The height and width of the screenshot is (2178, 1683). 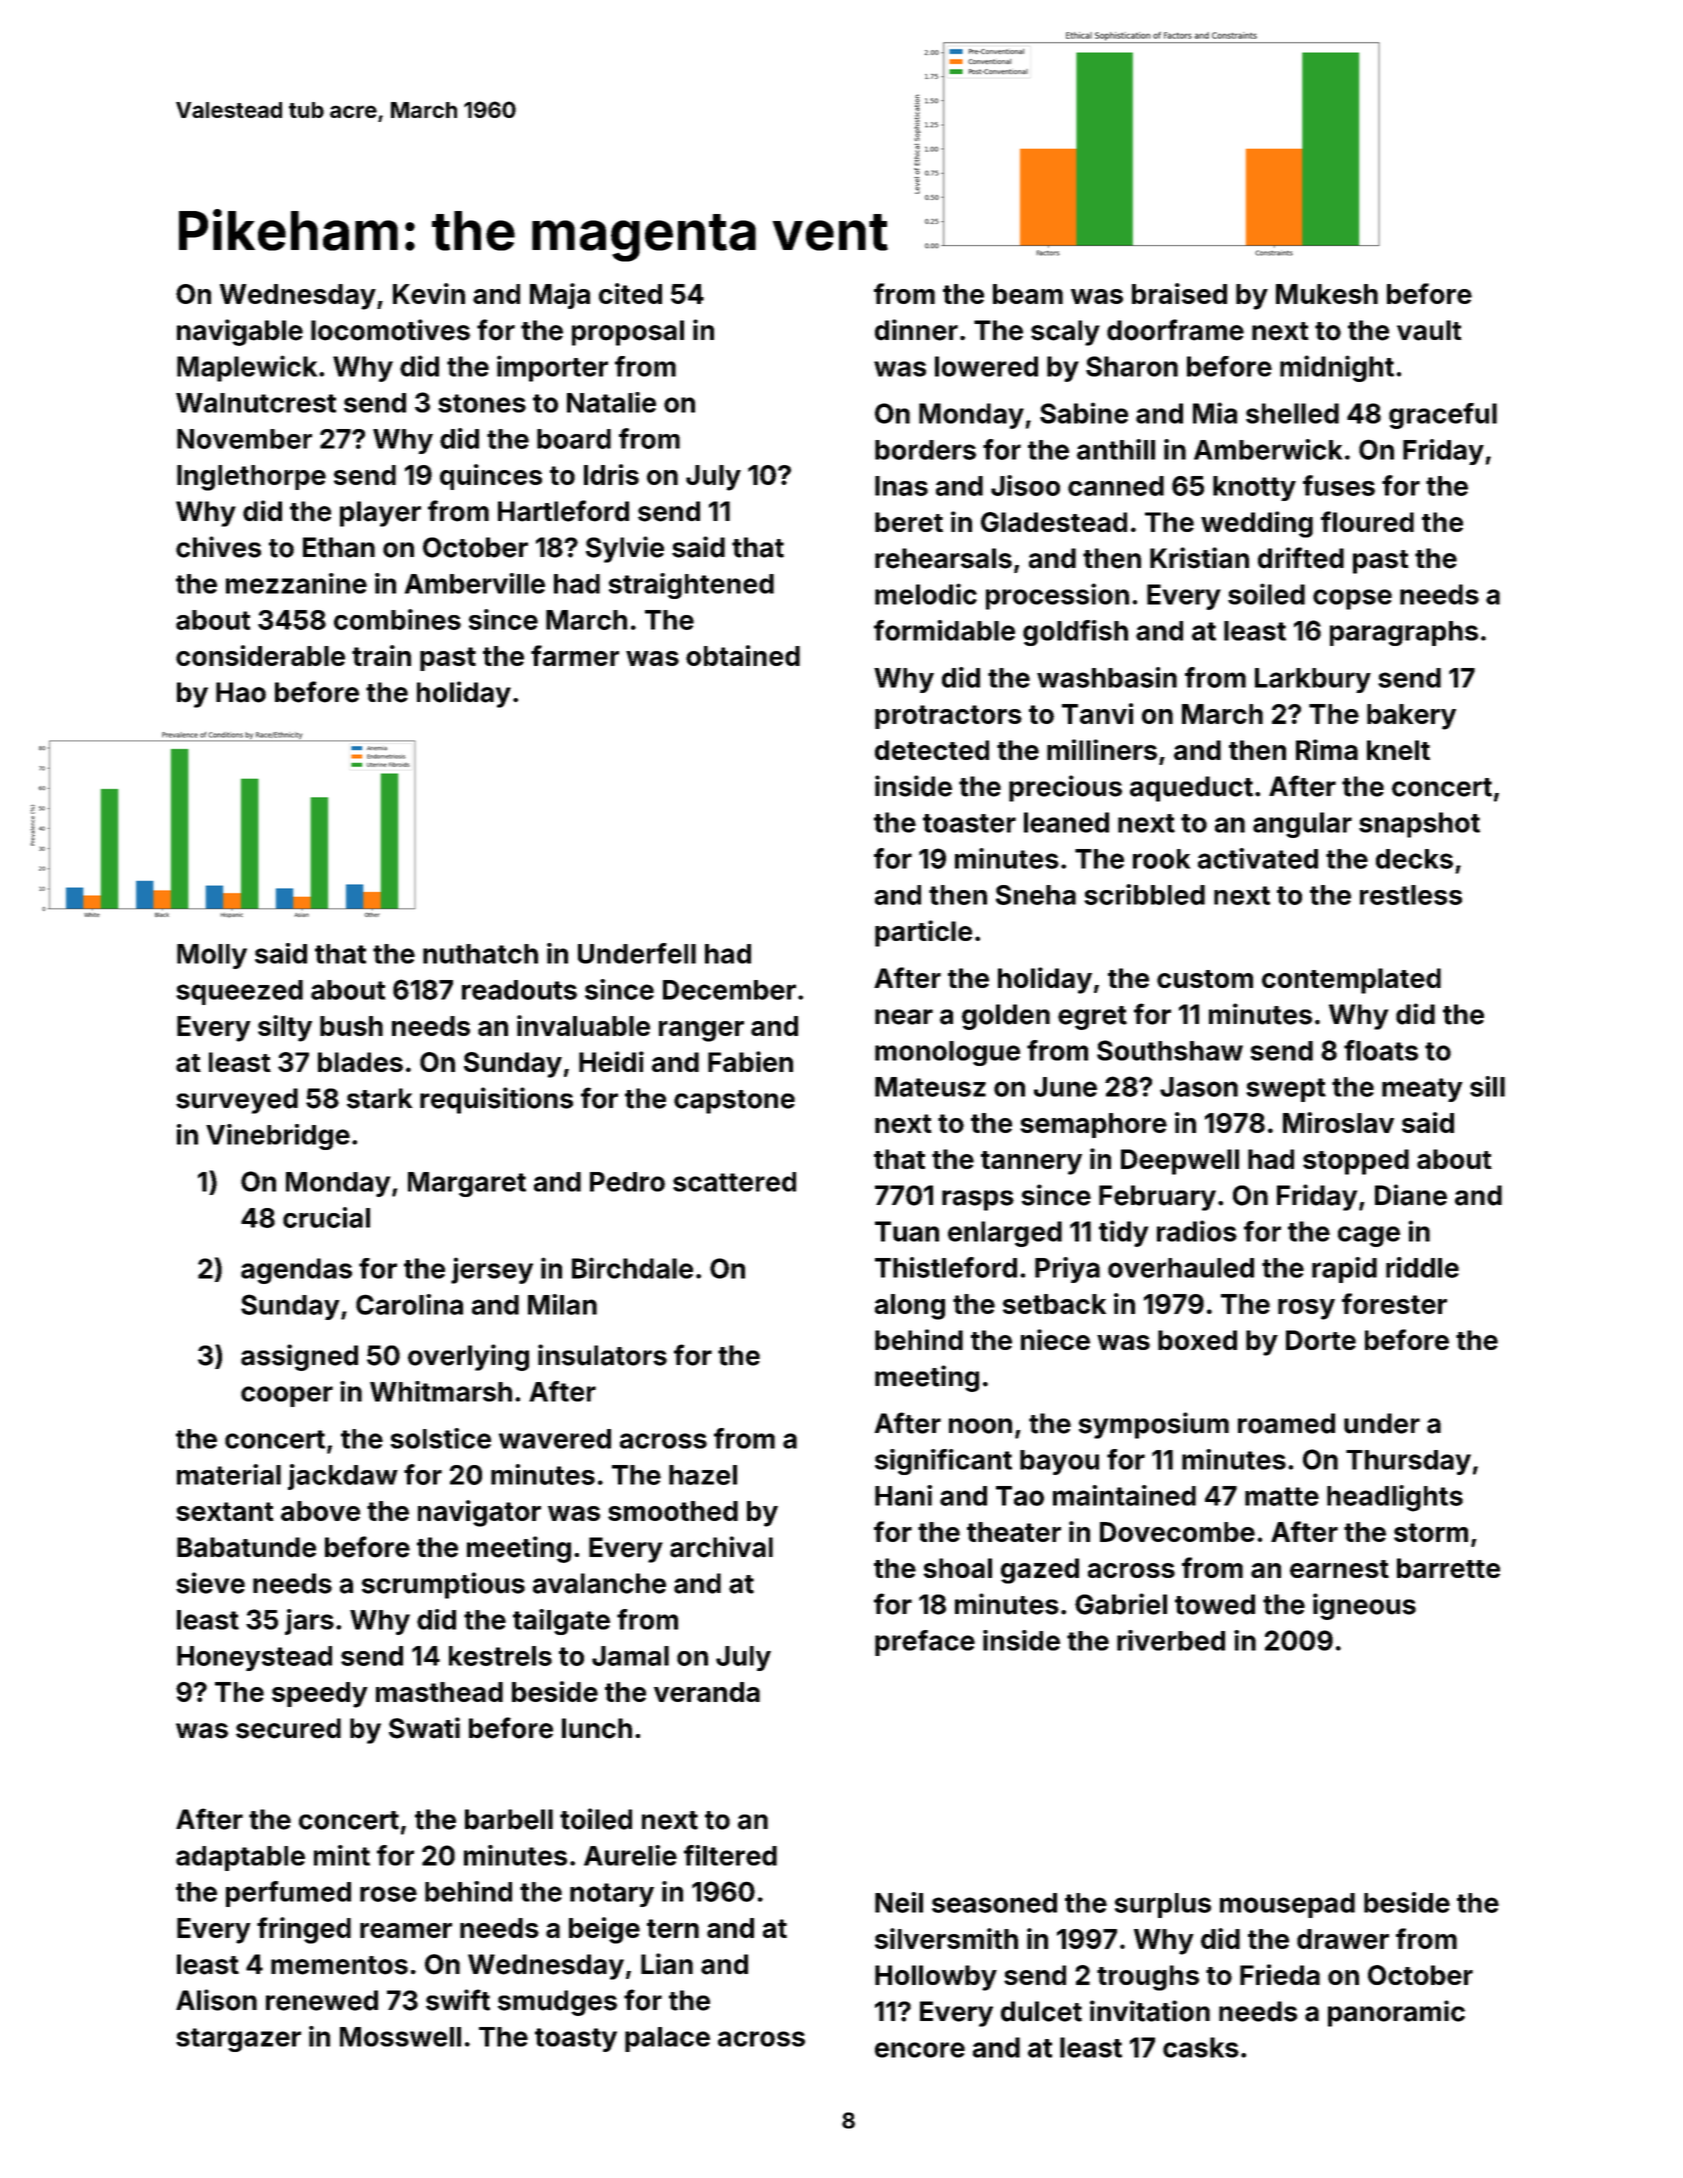 I want to click on proposal, so click(x=628, y=333).
